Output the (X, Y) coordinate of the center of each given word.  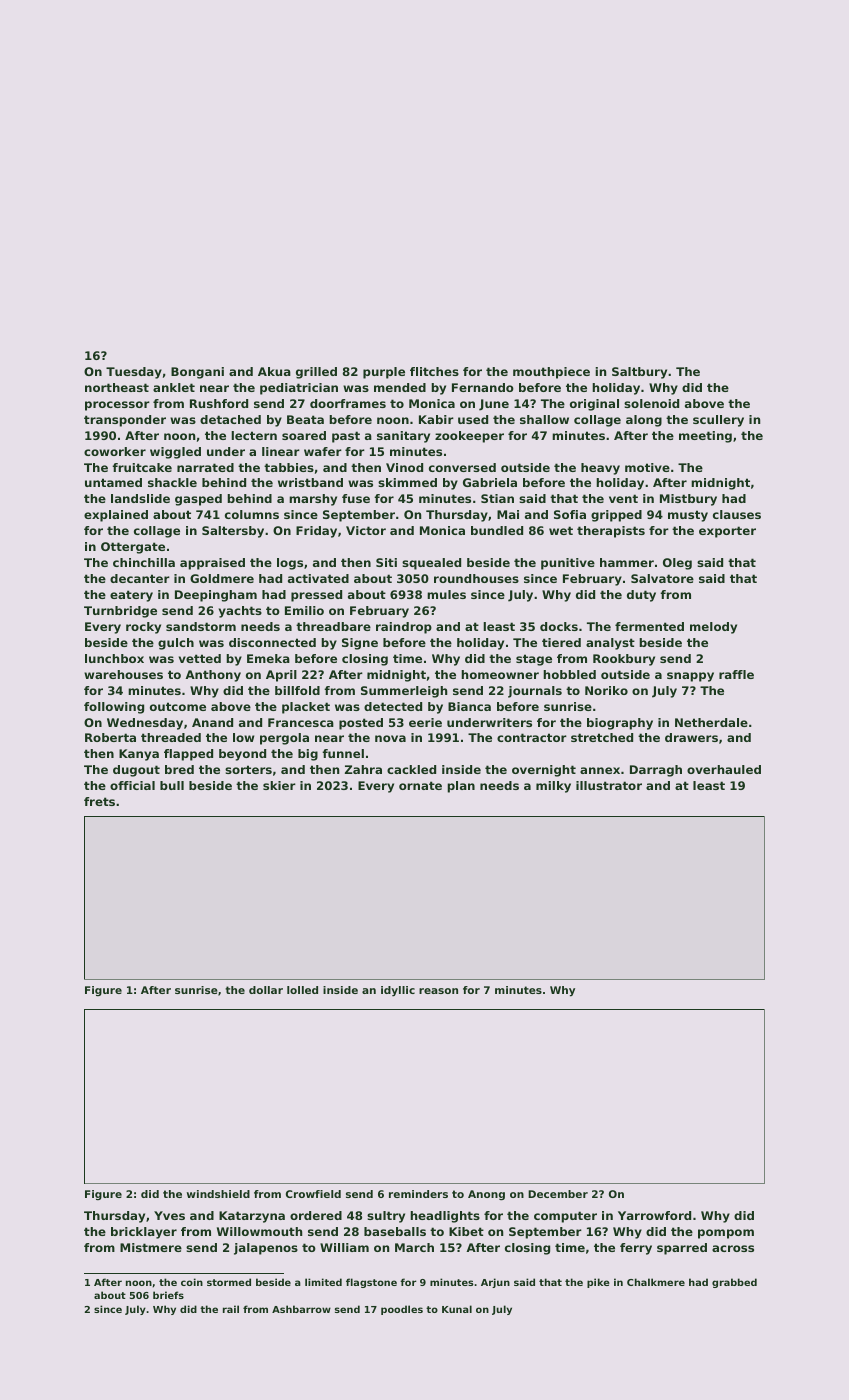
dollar (266, 990)
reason (438, 991)
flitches (434, 371)
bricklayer (144, 1233)
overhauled (724, 769)
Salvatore (662, 578)
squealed (431, 564)
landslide (140, 498)
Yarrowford (654, 1215)
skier (279, 785)
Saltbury (639, 373)
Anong (486, 1195)
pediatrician (299, 389)
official (132, 785)
